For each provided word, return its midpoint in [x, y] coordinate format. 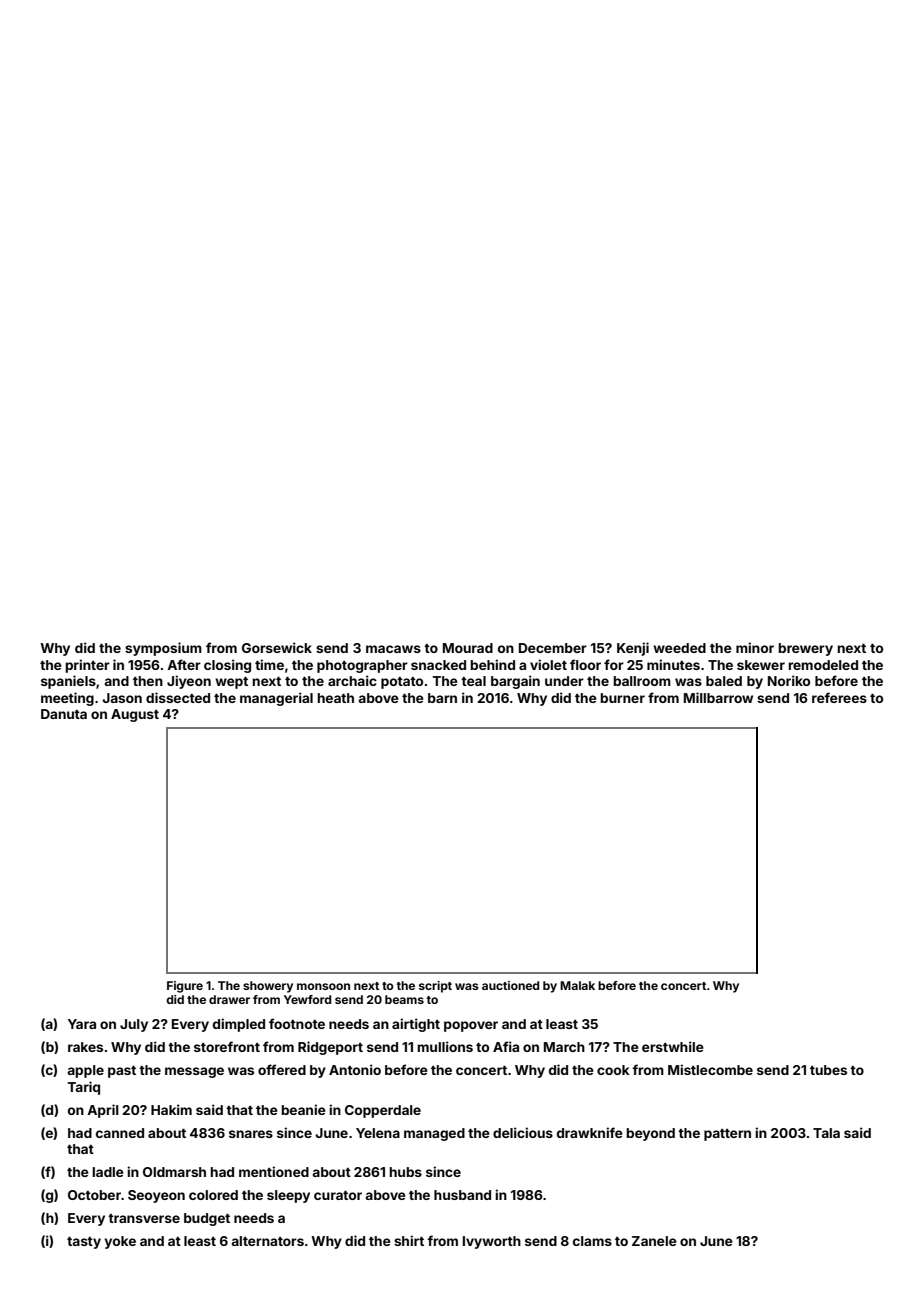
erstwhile [673, 1046]
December [553, 648]
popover [471, 1026]
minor [755, 647]
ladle [108, 1172]
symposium [163, 649]
